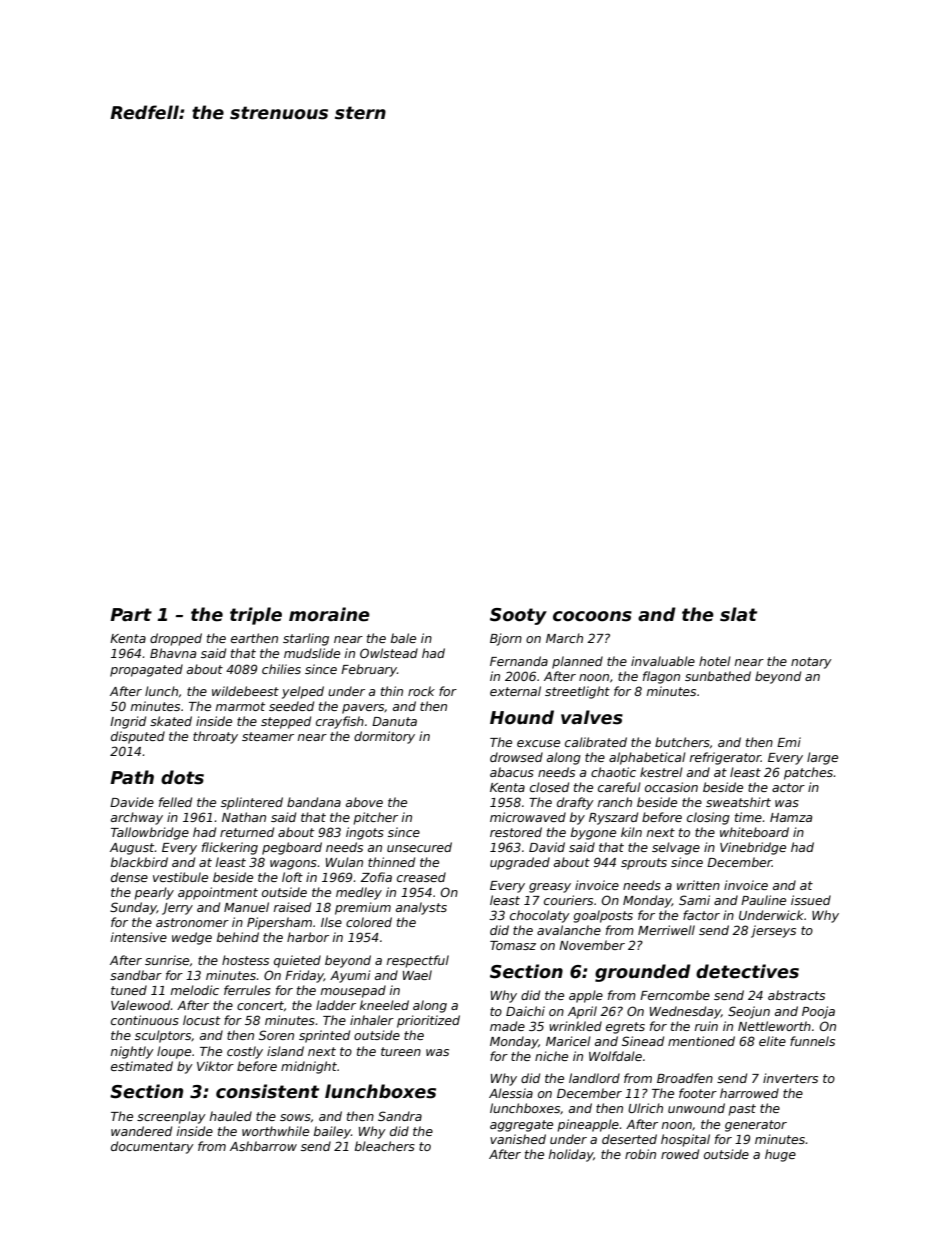  Describe the element at coordinates (811, 900) in the page. I see `issued` at that location.
